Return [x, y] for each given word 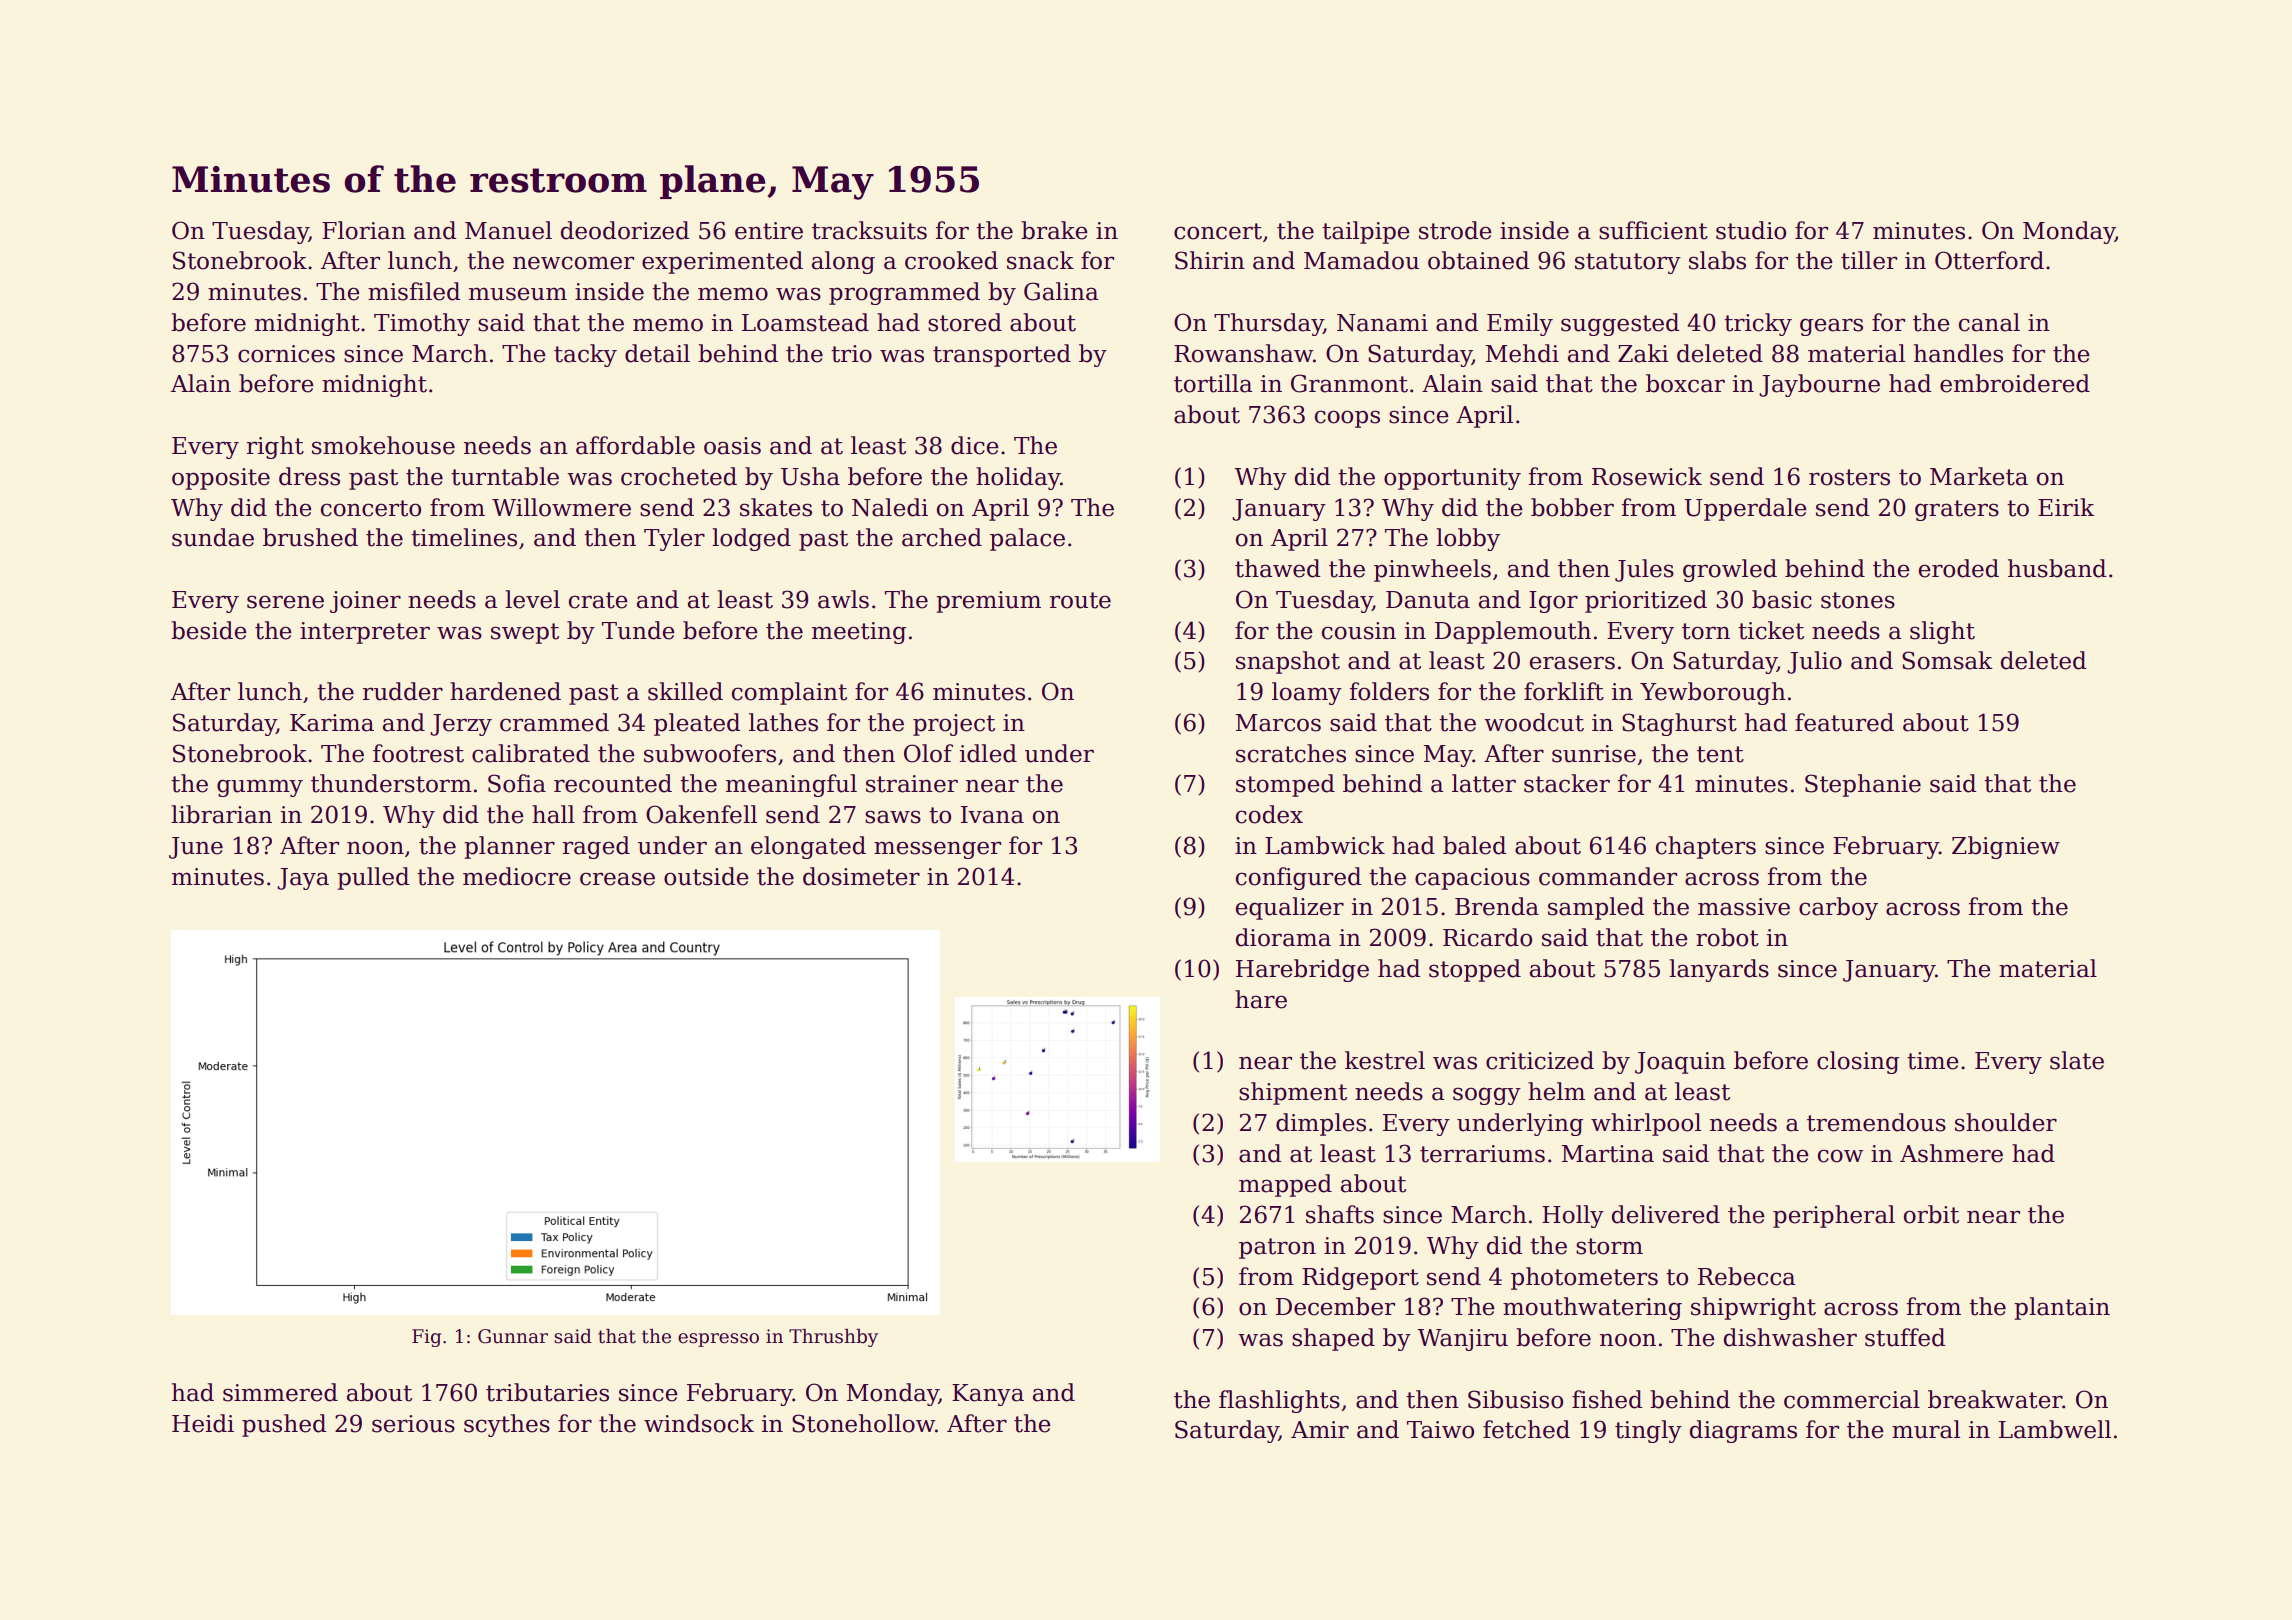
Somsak [1947, 660]
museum [518, 294]
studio [1751, 230]
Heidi [203, 1423]
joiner [365, 602]
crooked [951, 260]
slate [2077, 1060]
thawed [1277, 568]
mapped [1285, 1185]
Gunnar [513, 1336]
